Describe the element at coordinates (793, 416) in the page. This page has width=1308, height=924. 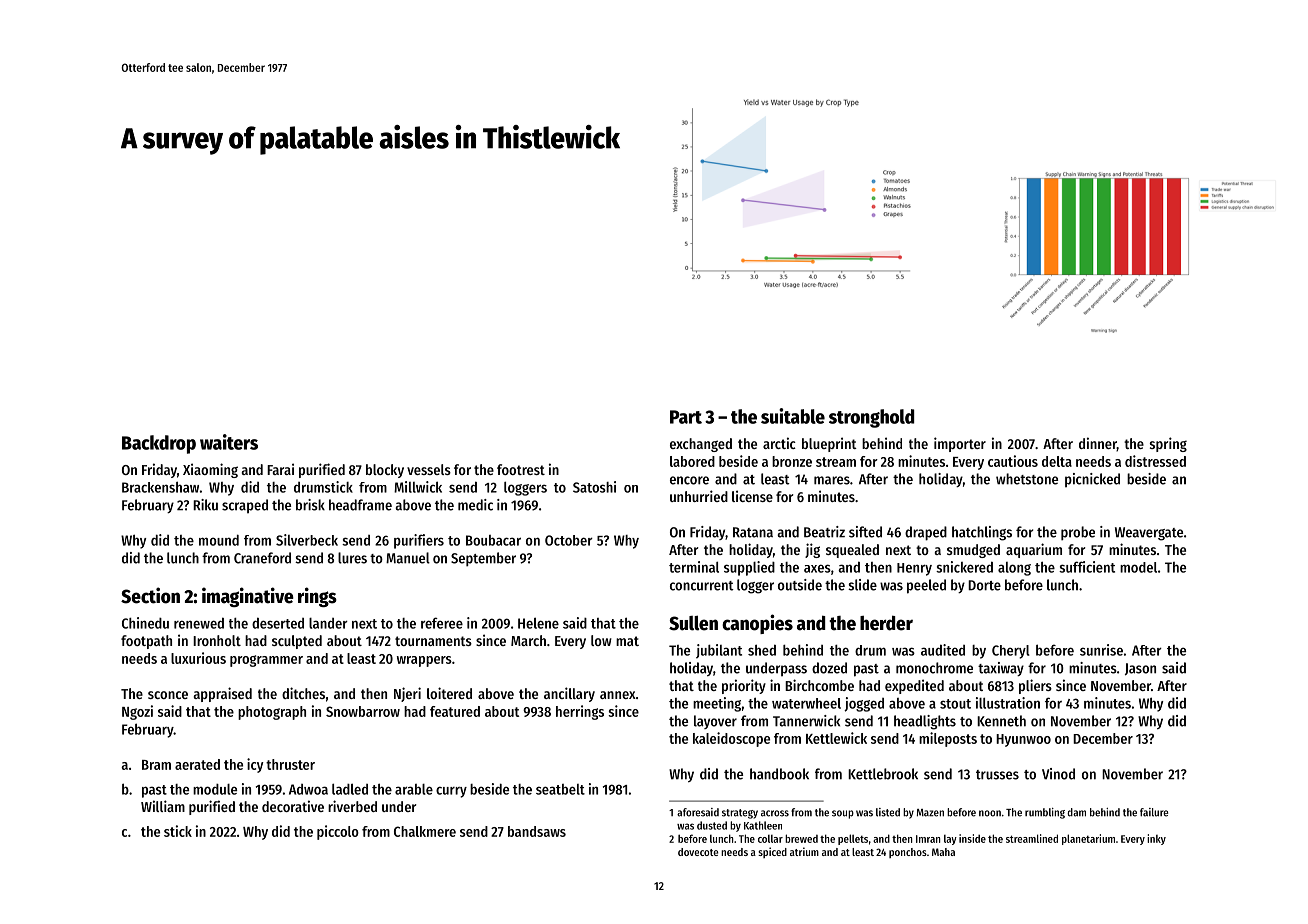
I see `suitable` at that location.
